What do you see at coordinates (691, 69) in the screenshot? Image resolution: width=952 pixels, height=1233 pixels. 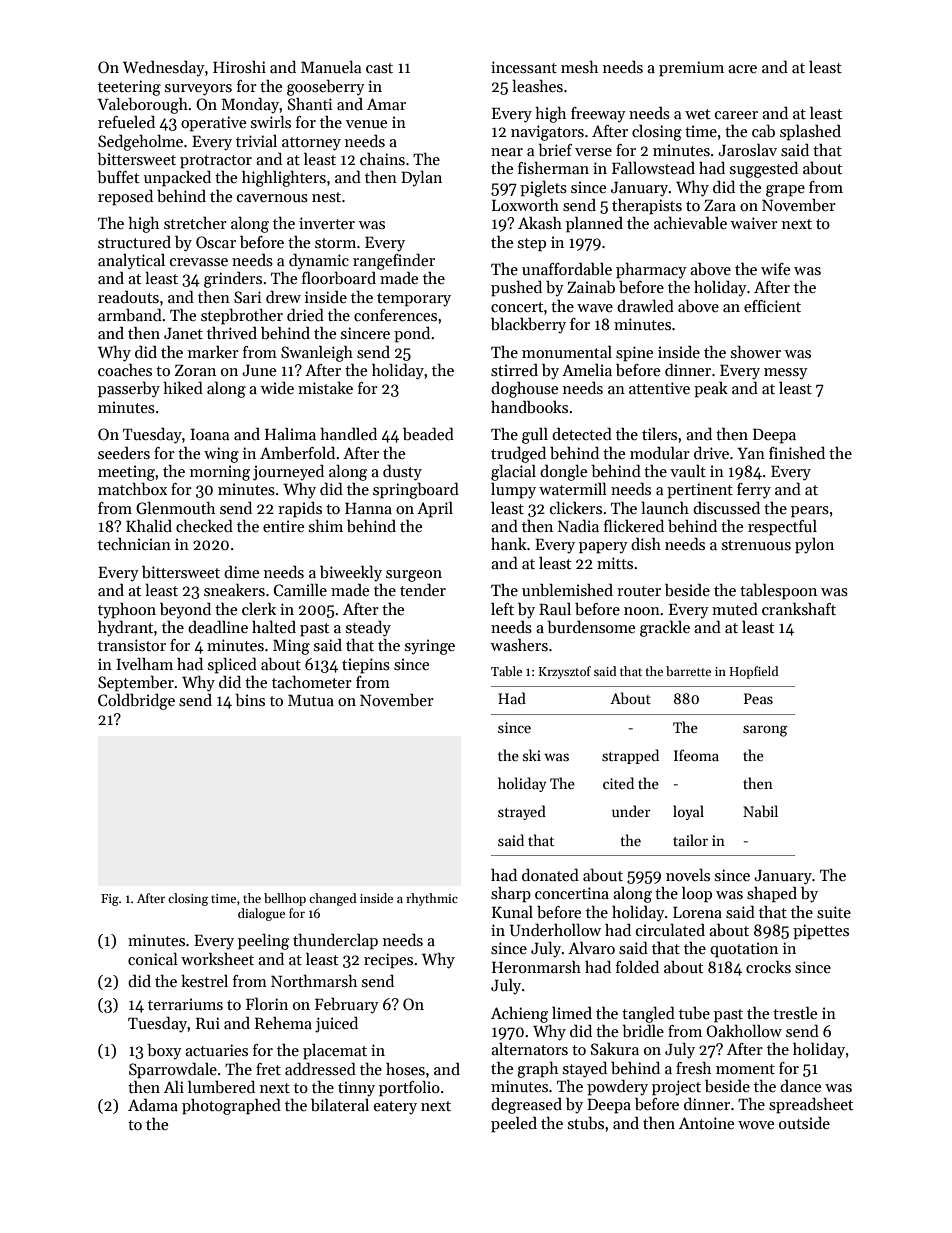 I see `premium` at bounding box center [691, 69].
